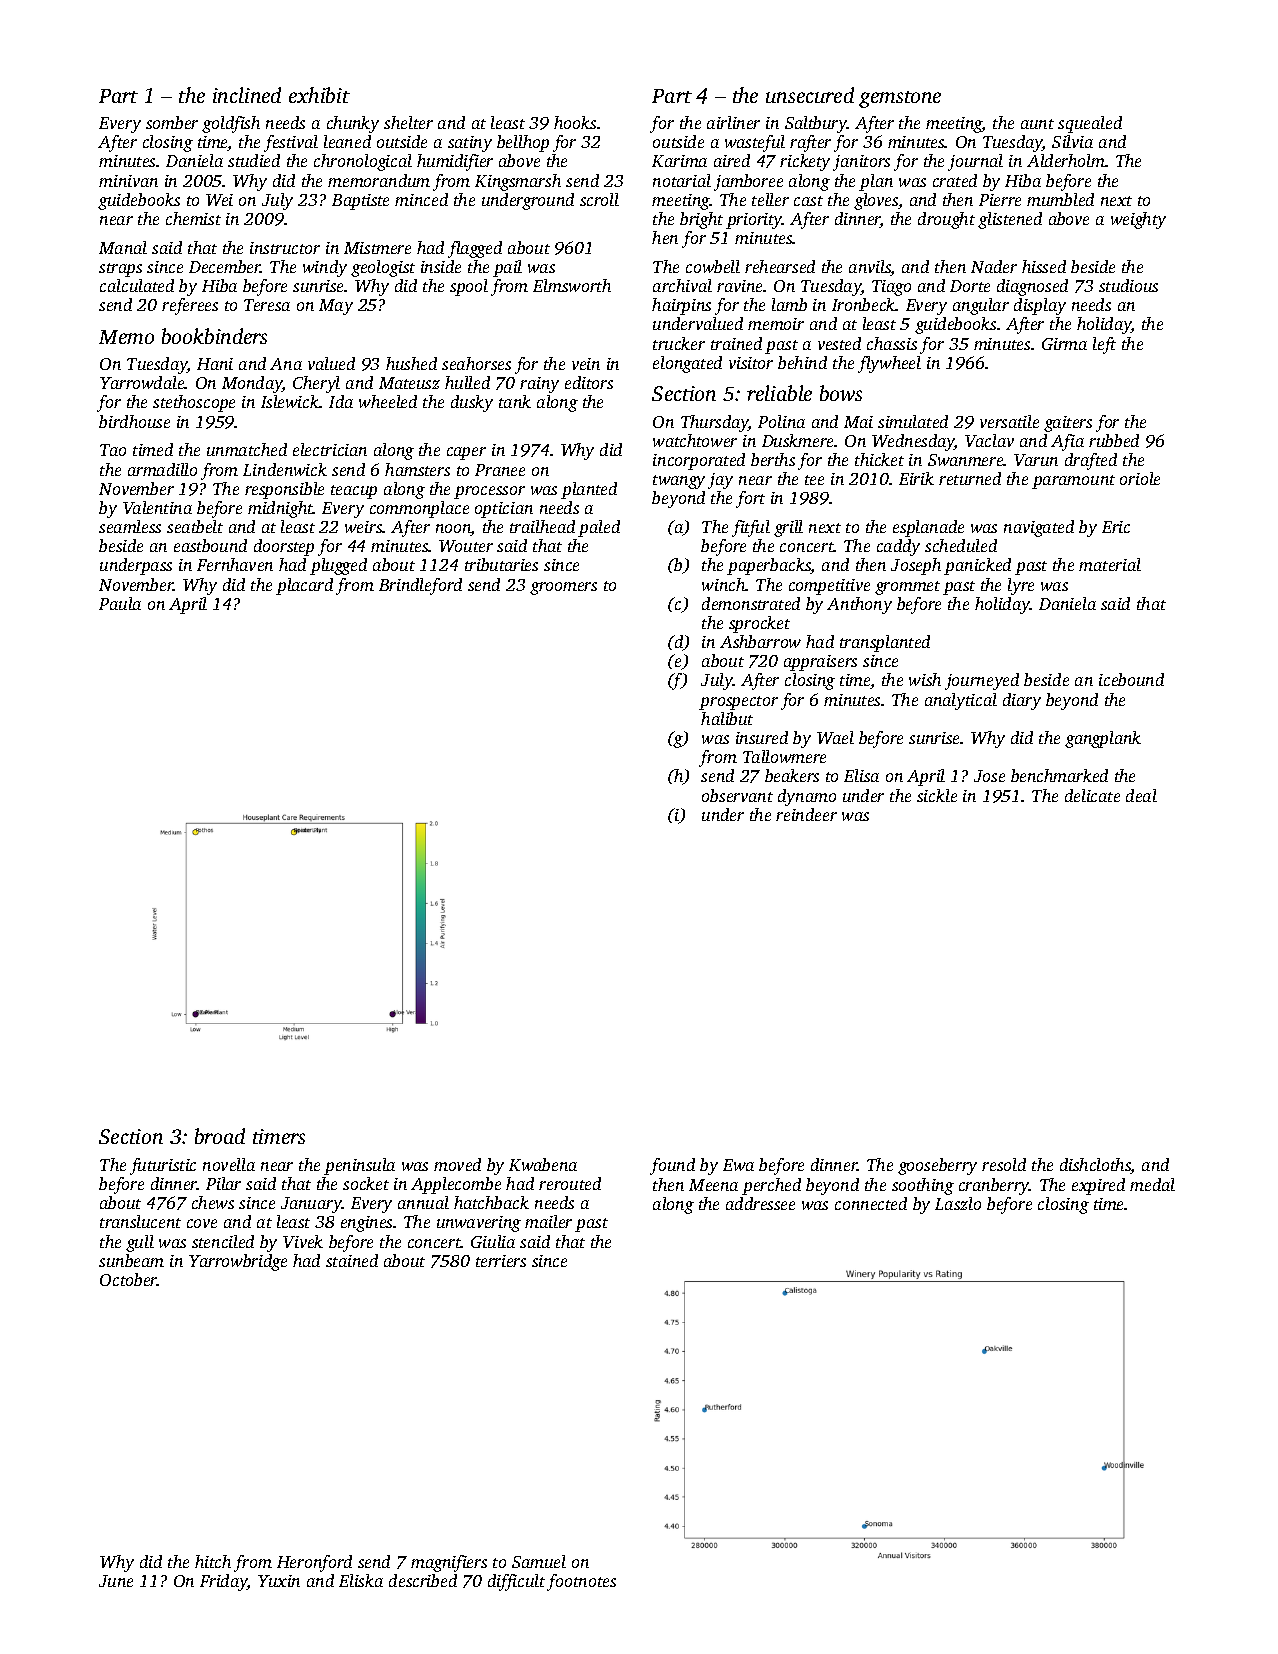 This screenshot has width=1278, height=1654. I want to click on halibut, so click(727, 718).
